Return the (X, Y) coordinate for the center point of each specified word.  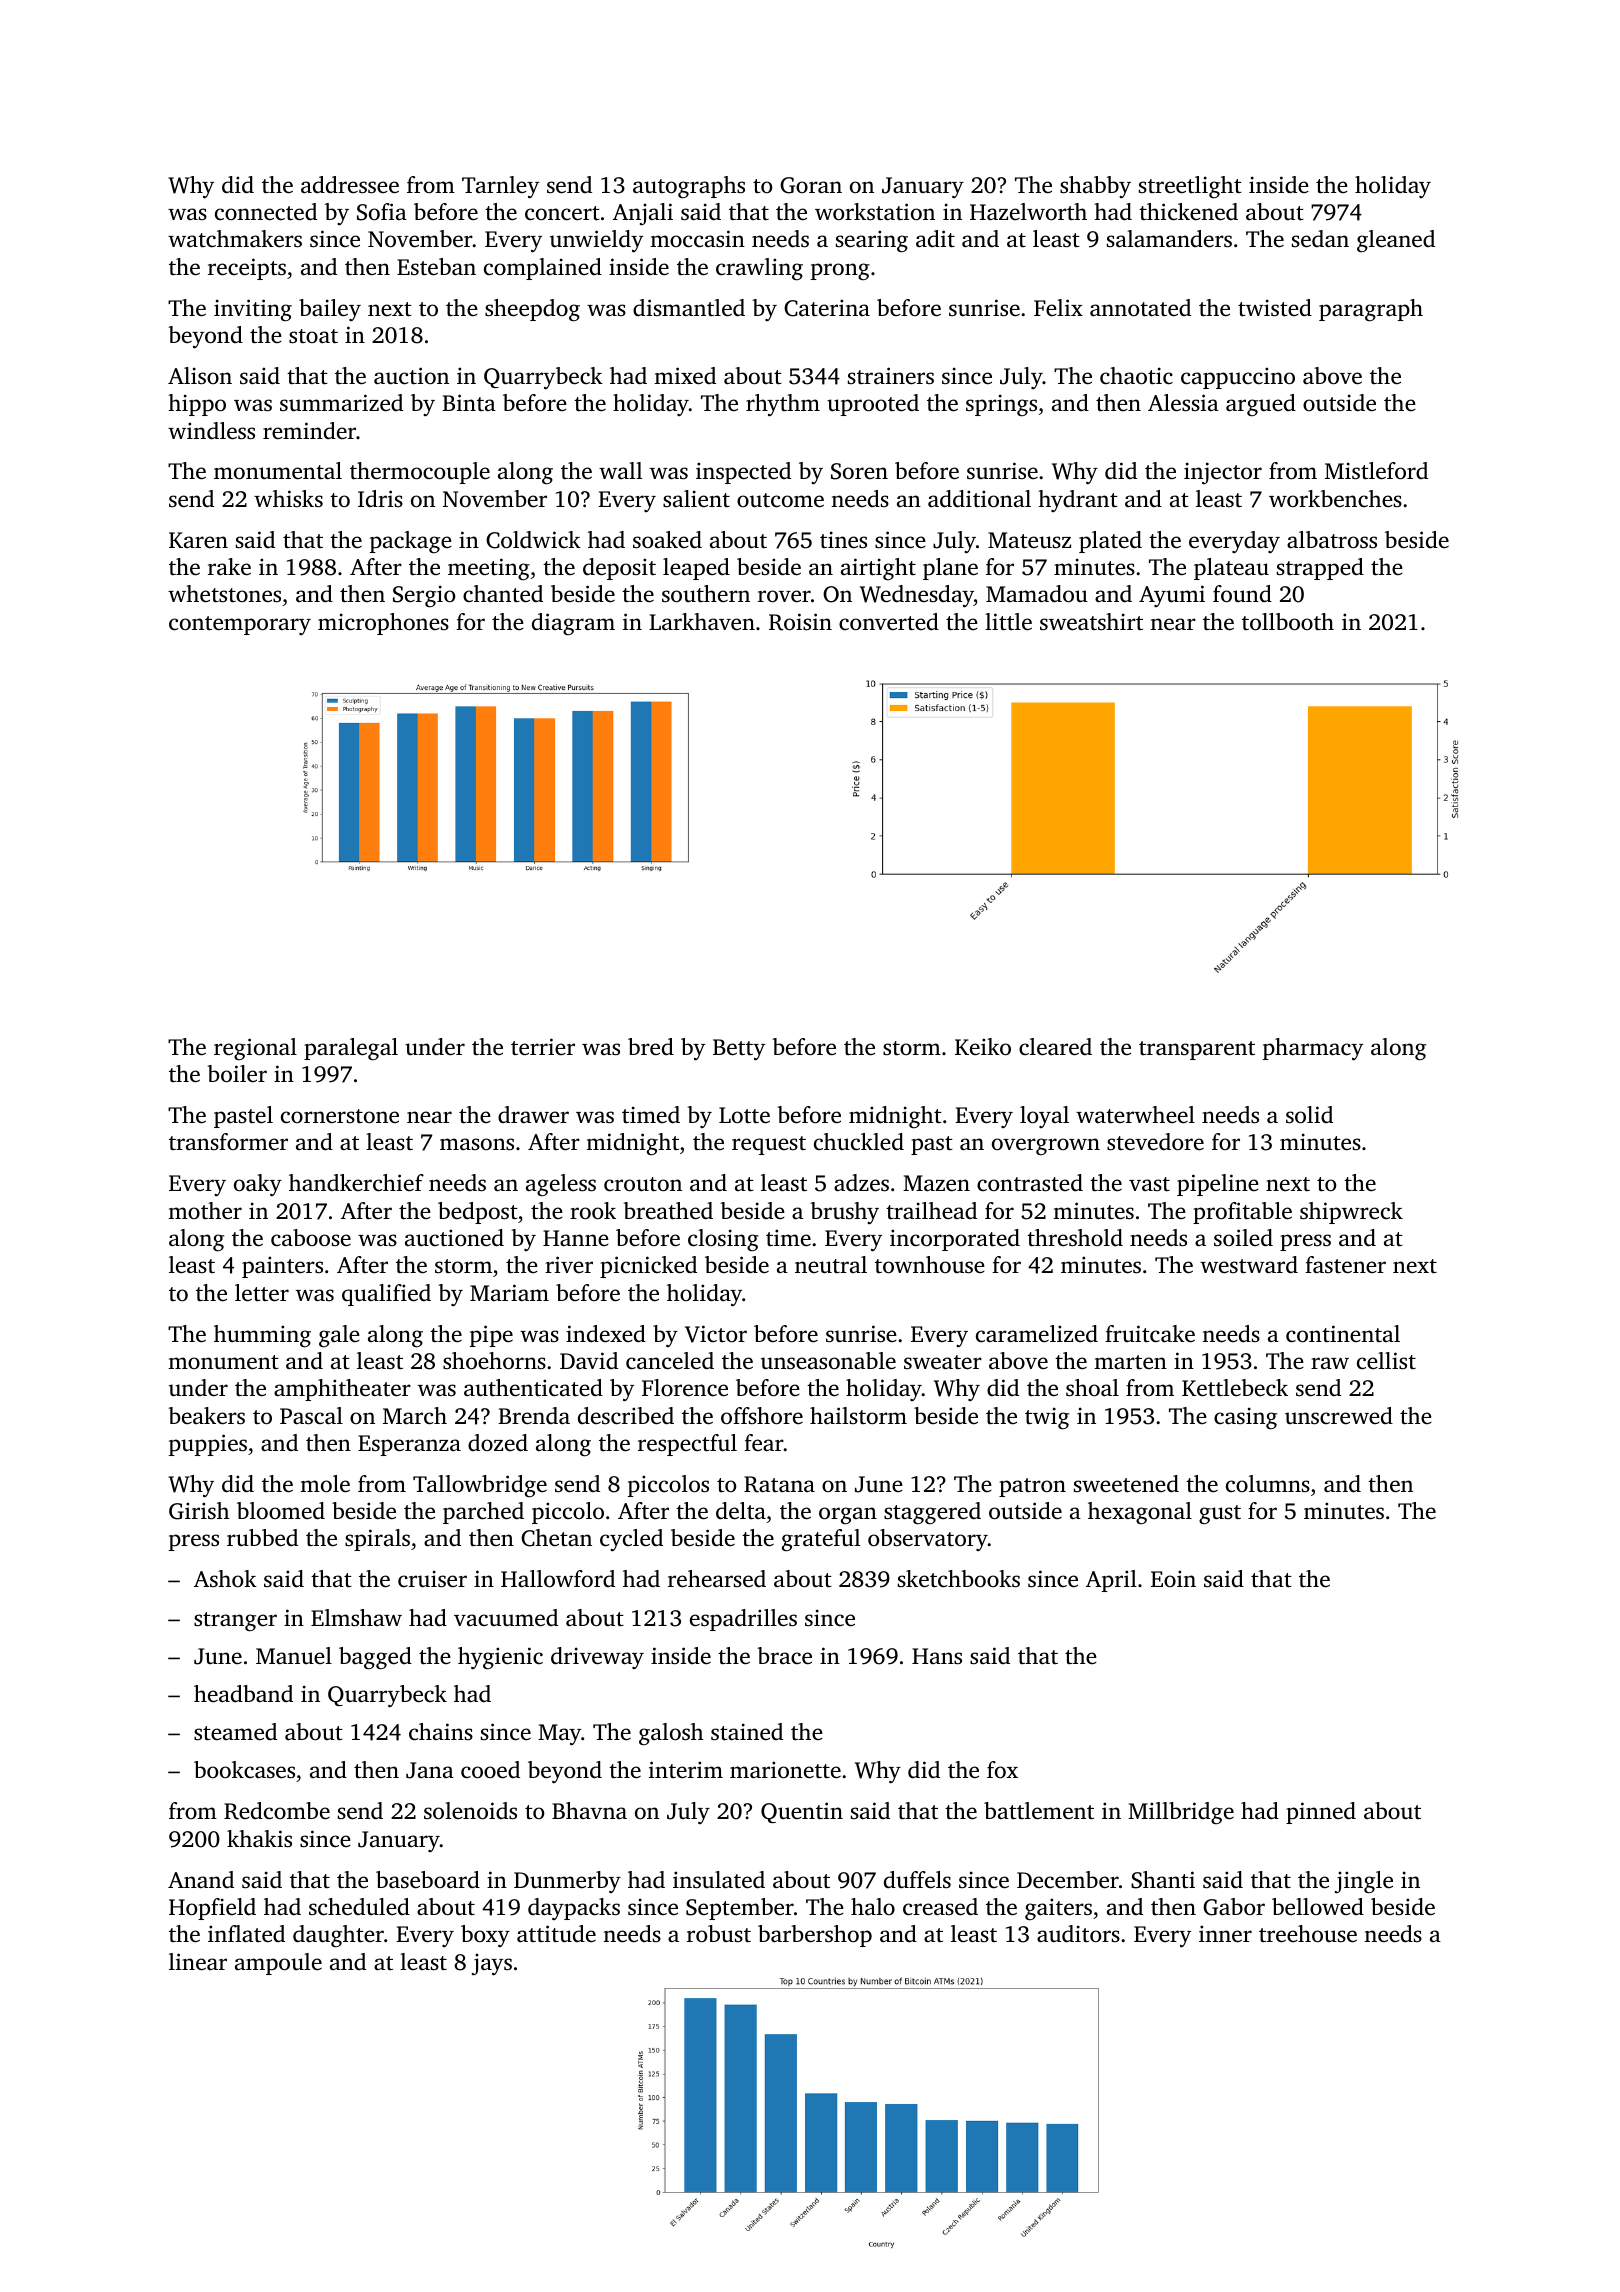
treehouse (1308, 1934)
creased (940, 1907)
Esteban (436, 267)
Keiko (983, 1047)
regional (255, 1049)
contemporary (240, 625)
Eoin (1173, 1578)
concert (562, 213)
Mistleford (1376, 471)
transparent (1197, 1050)
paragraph (1371, 310)
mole (325, 1484)
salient (696, 499)
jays (492, 1965)
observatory (928, 1540)
